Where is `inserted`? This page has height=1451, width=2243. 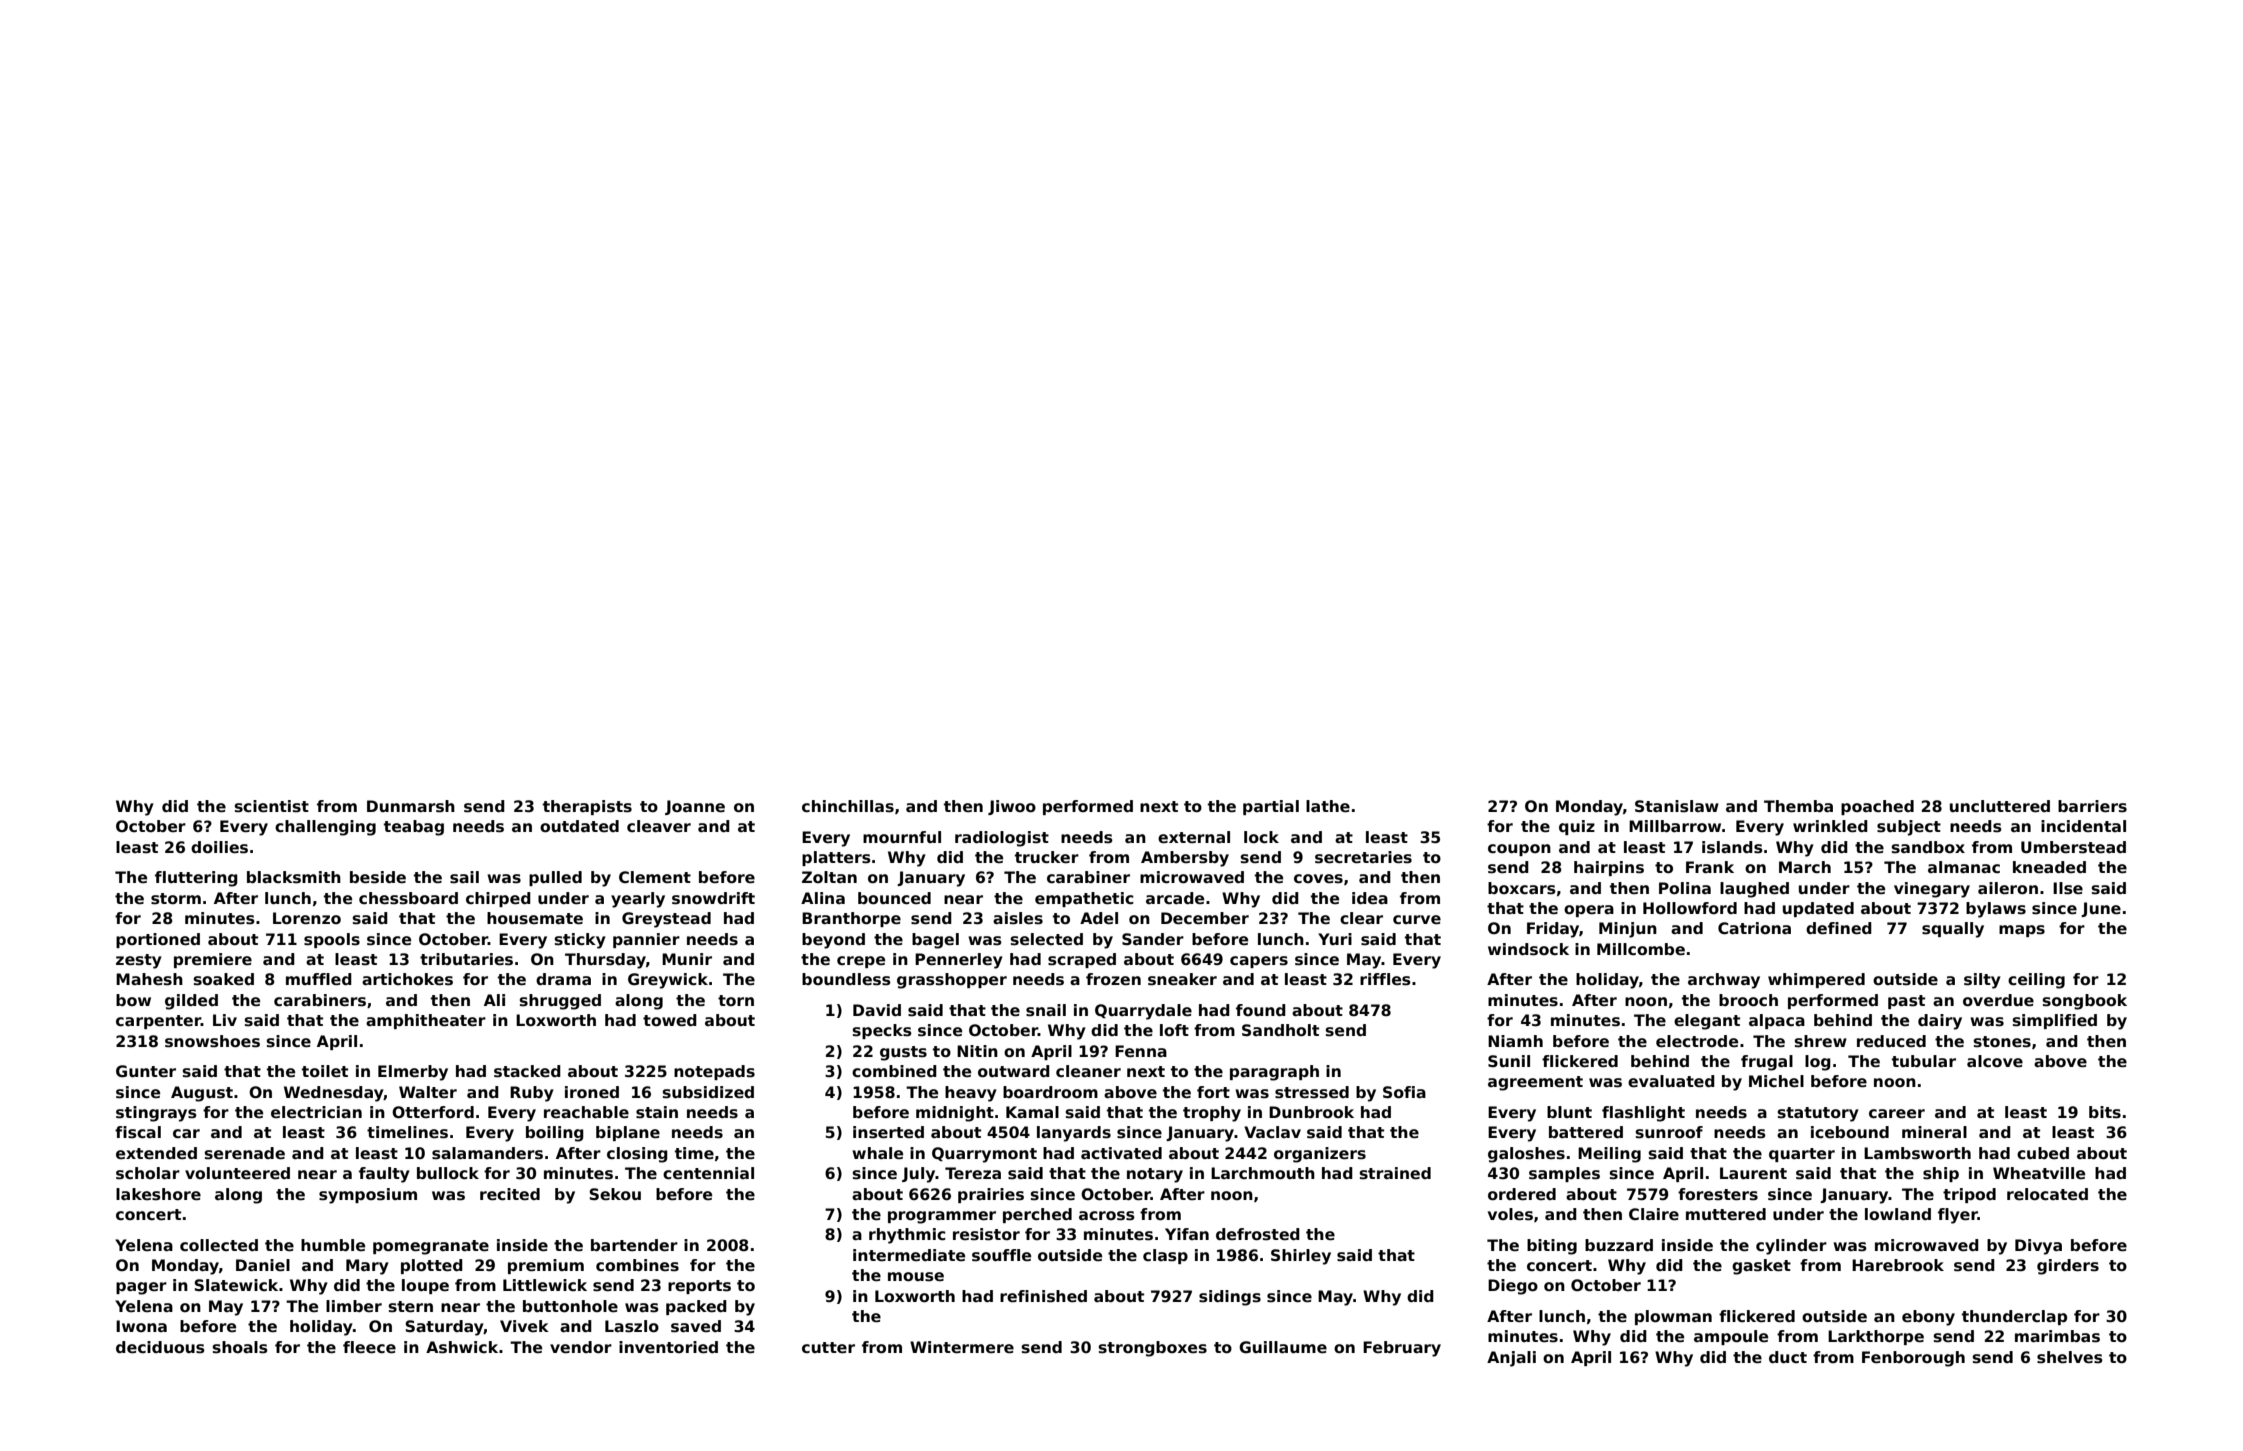 inserted is located at coordinates (888, 1132).
